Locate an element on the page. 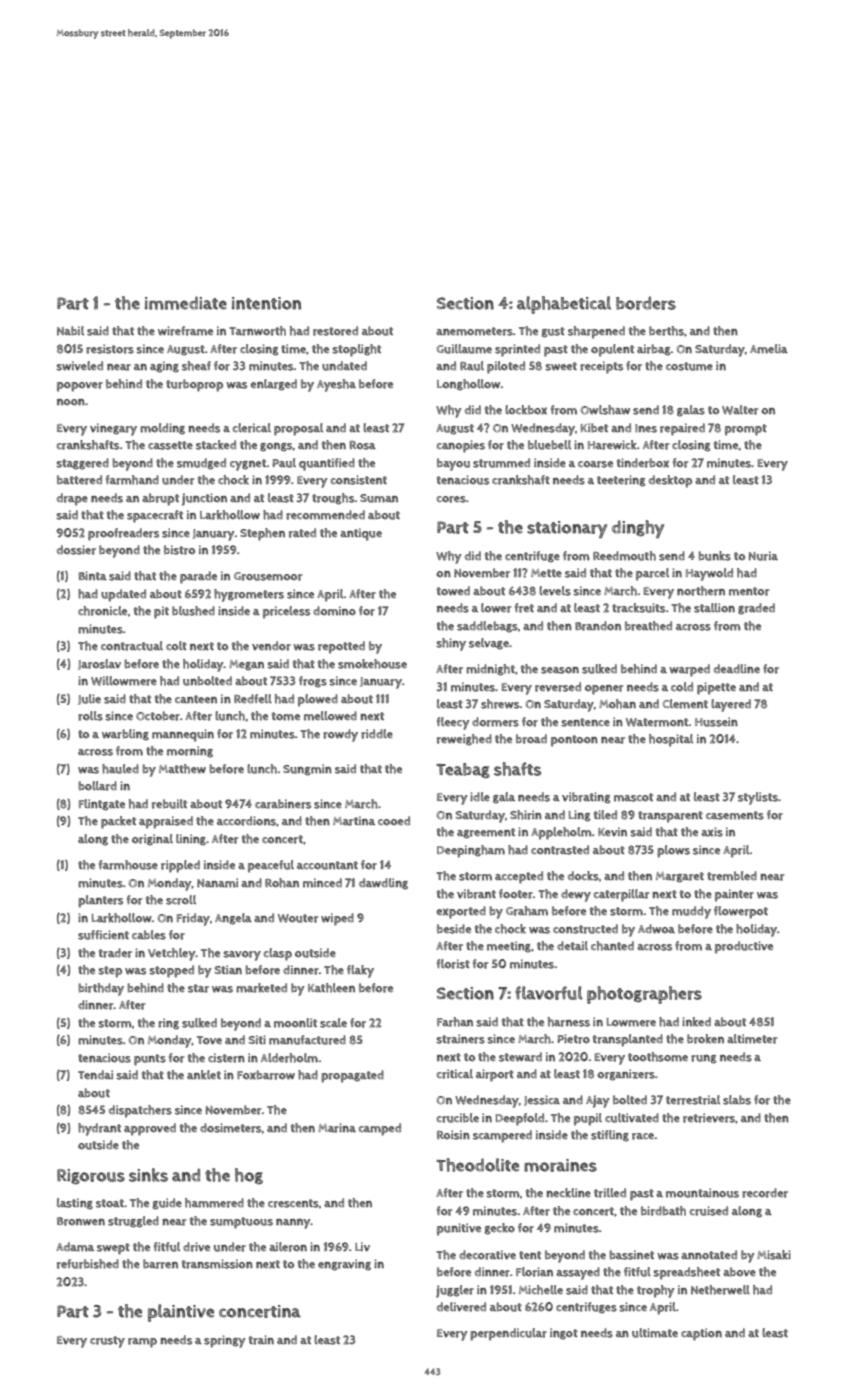 Image resolution: width=849 pixels, height=1400 pixels. bistro is located at coordinates (179, 550).
